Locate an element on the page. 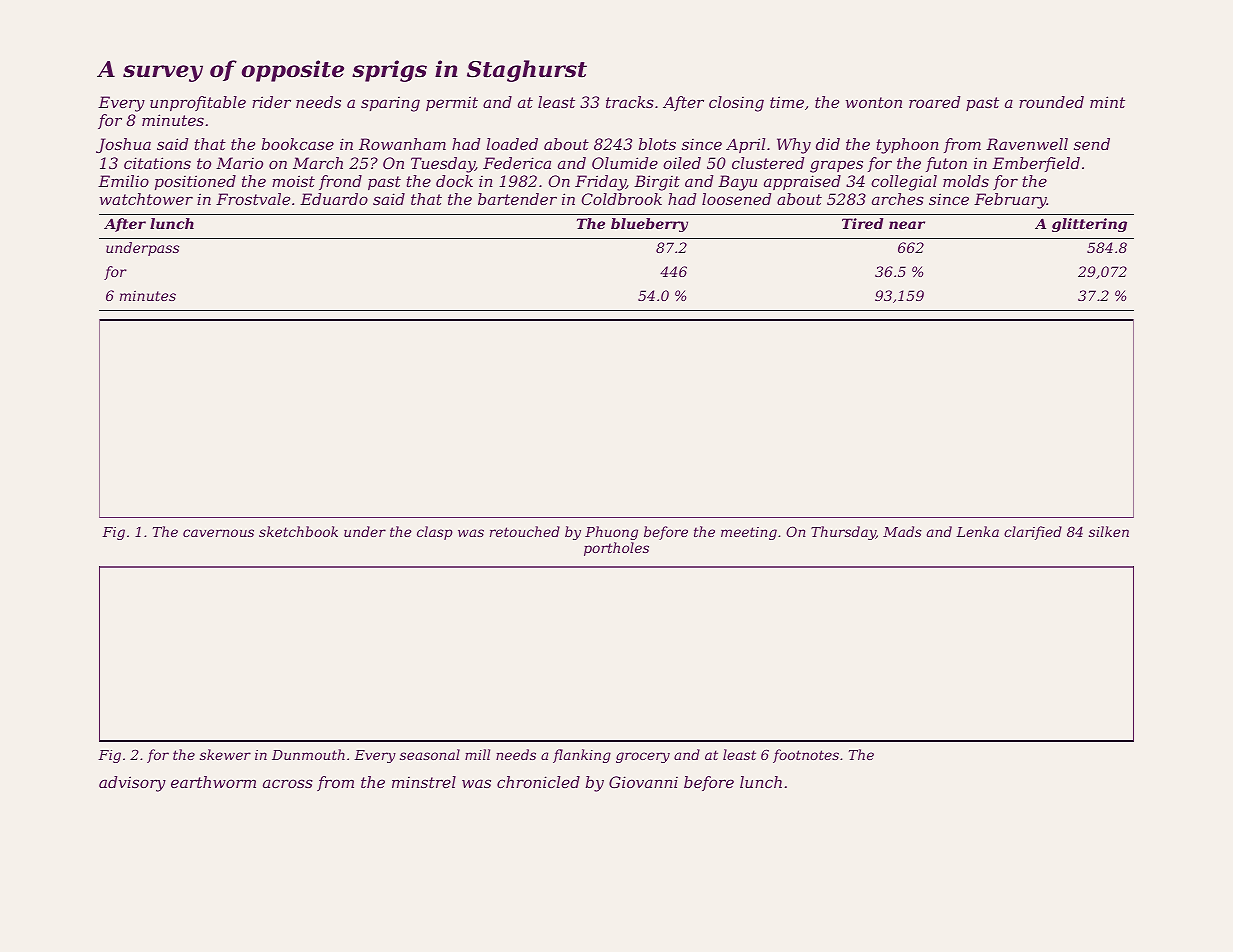 The height and width of the document is (952, 1233). clasp is located at coordinates (435, 533).
